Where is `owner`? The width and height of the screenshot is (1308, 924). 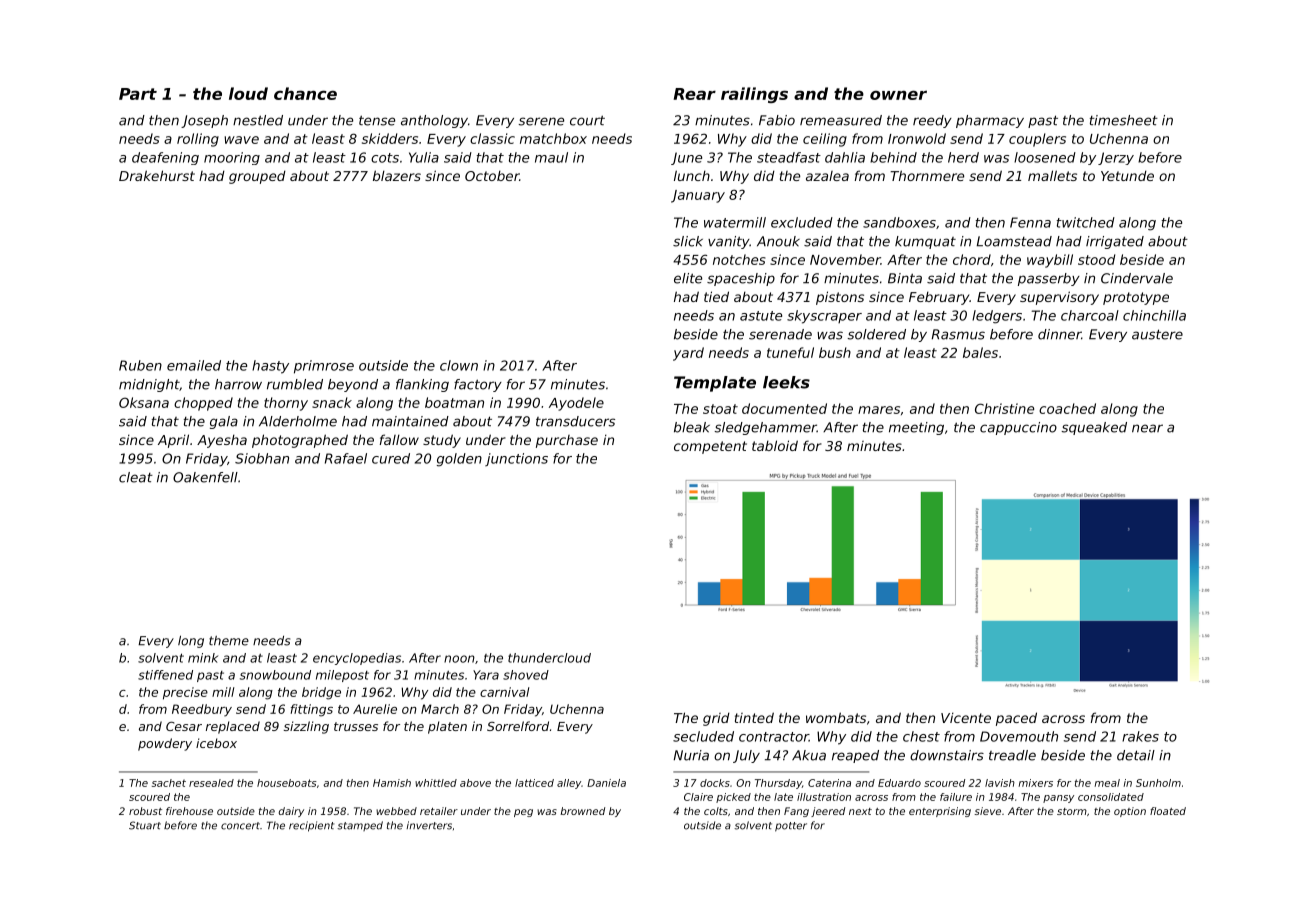 owner is located at coordinates (898, 95).
